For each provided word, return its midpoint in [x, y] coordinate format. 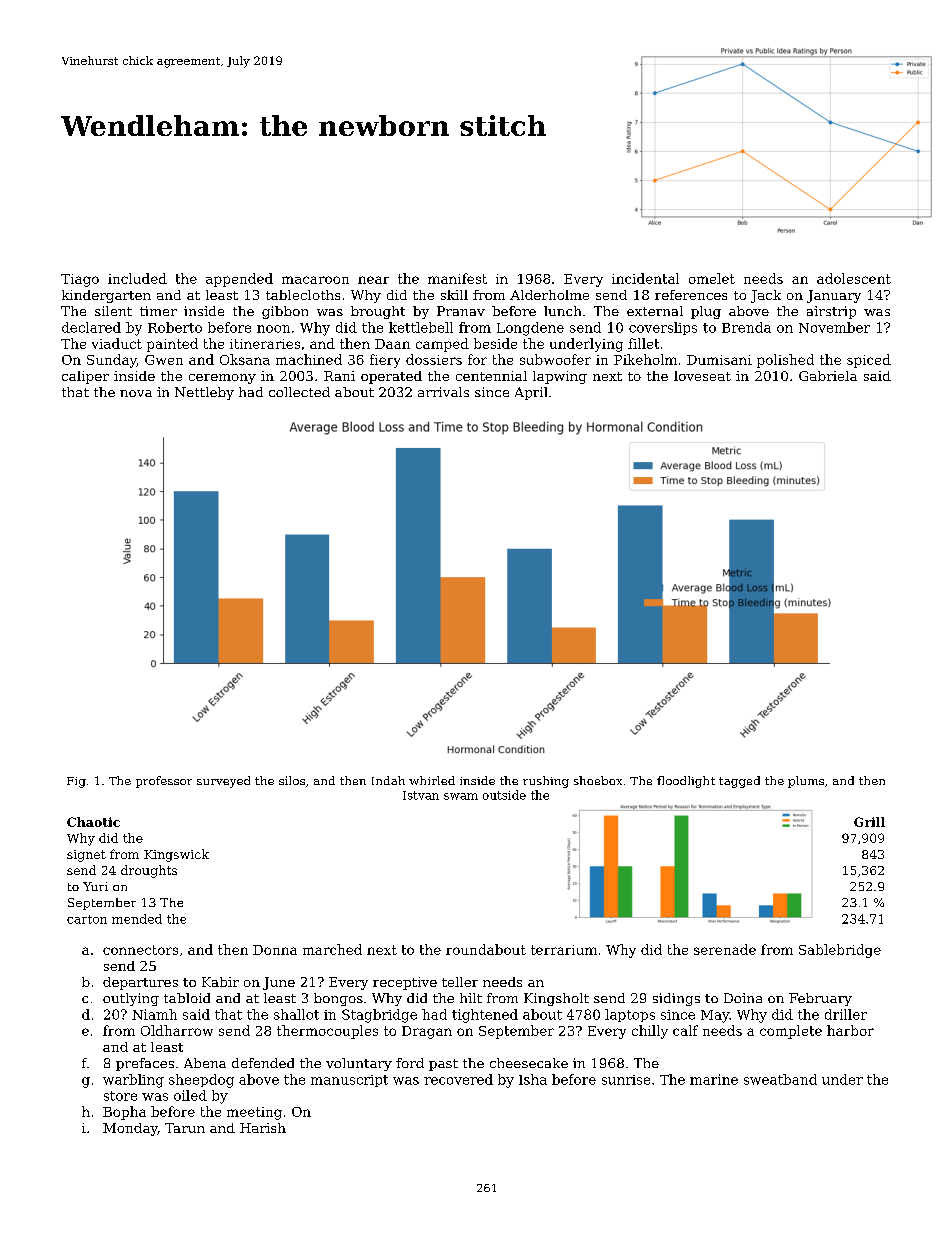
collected [299, 392]
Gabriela [828, 376]
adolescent [854, 278]
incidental [645, 278]
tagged [739, 782]
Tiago [80, 280]
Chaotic [93, 822]
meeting [254, 1113]
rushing [546, 782]
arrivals [443, 392]
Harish [263, 1128]
